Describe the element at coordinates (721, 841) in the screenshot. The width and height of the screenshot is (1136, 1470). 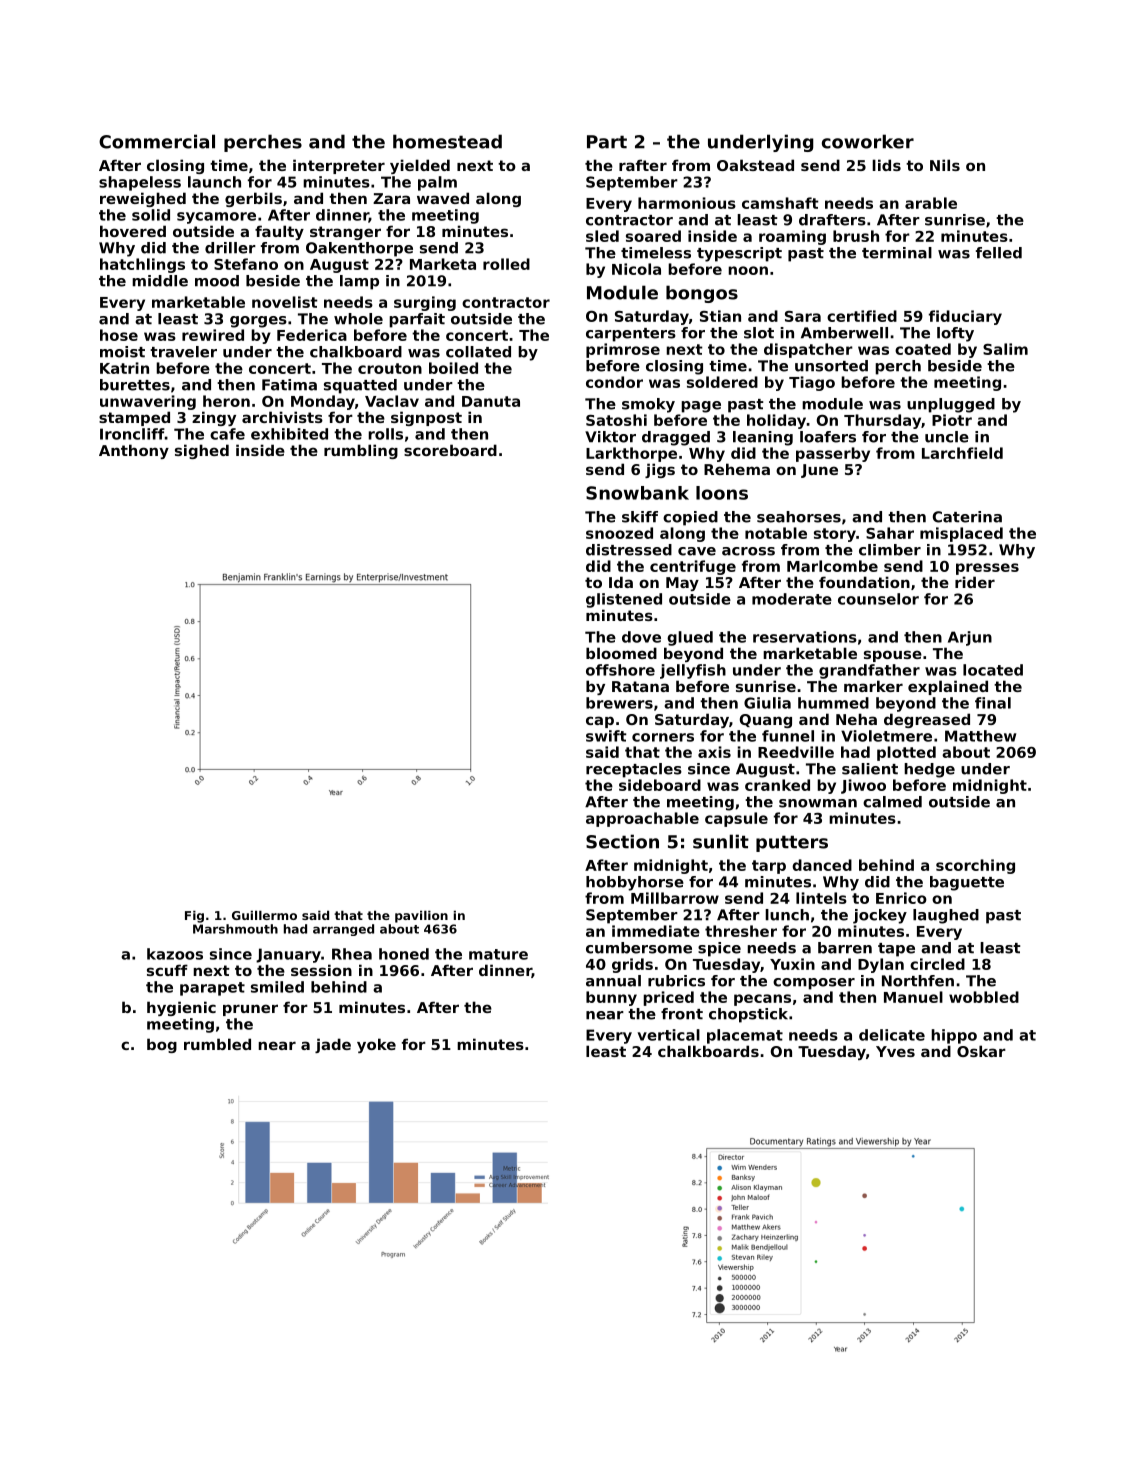
I see `sunlit` at that location.
